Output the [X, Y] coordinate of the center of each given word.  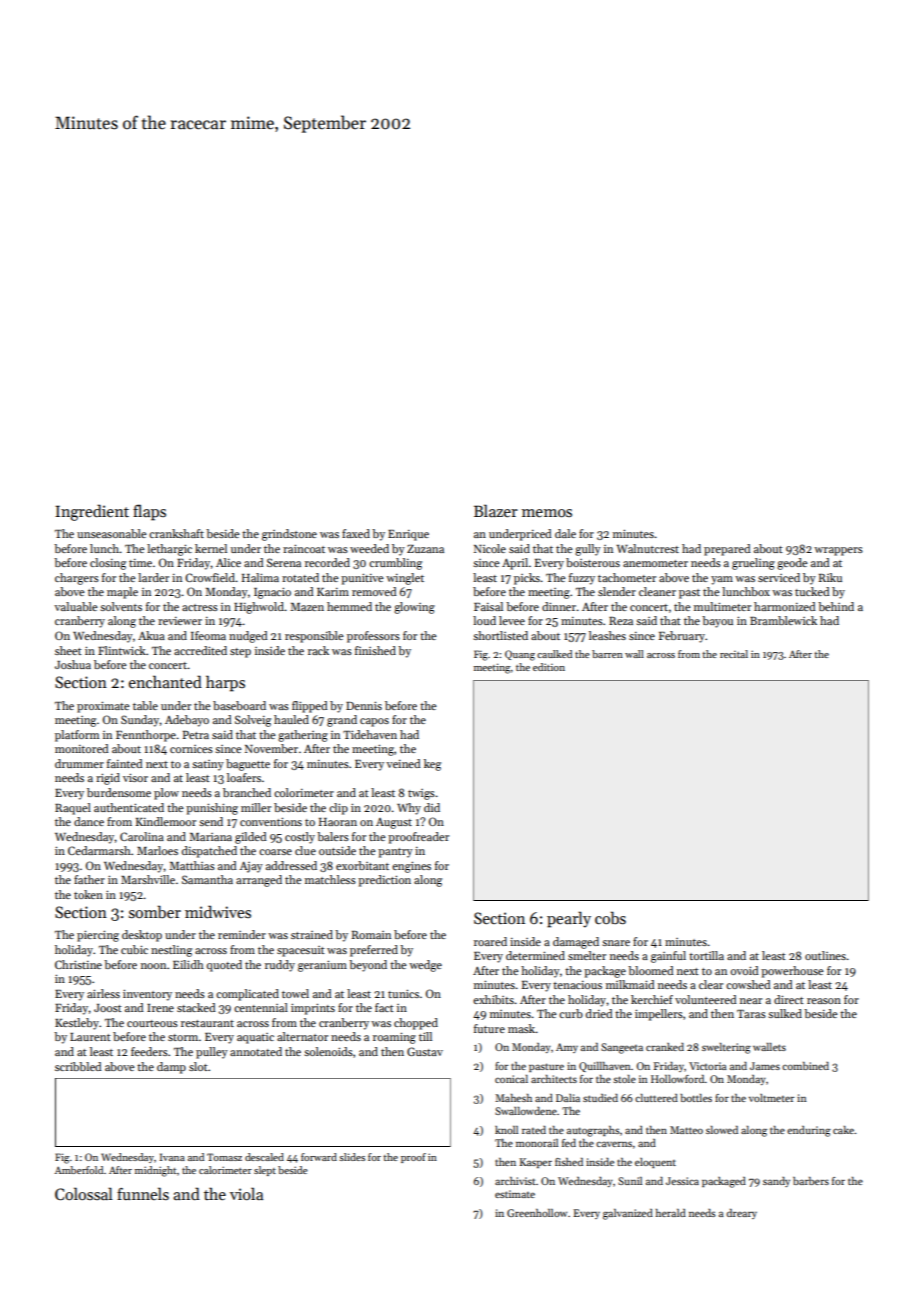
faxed [356, 533]
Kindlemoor [166, 821]
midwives [218, 911]
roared [490, 941]
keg [432, 765]
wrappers [838, 551]
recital [734, 654]
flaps [149, 512]
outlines [825, 955]
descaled [264, 1157]
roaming [394, 1038]
